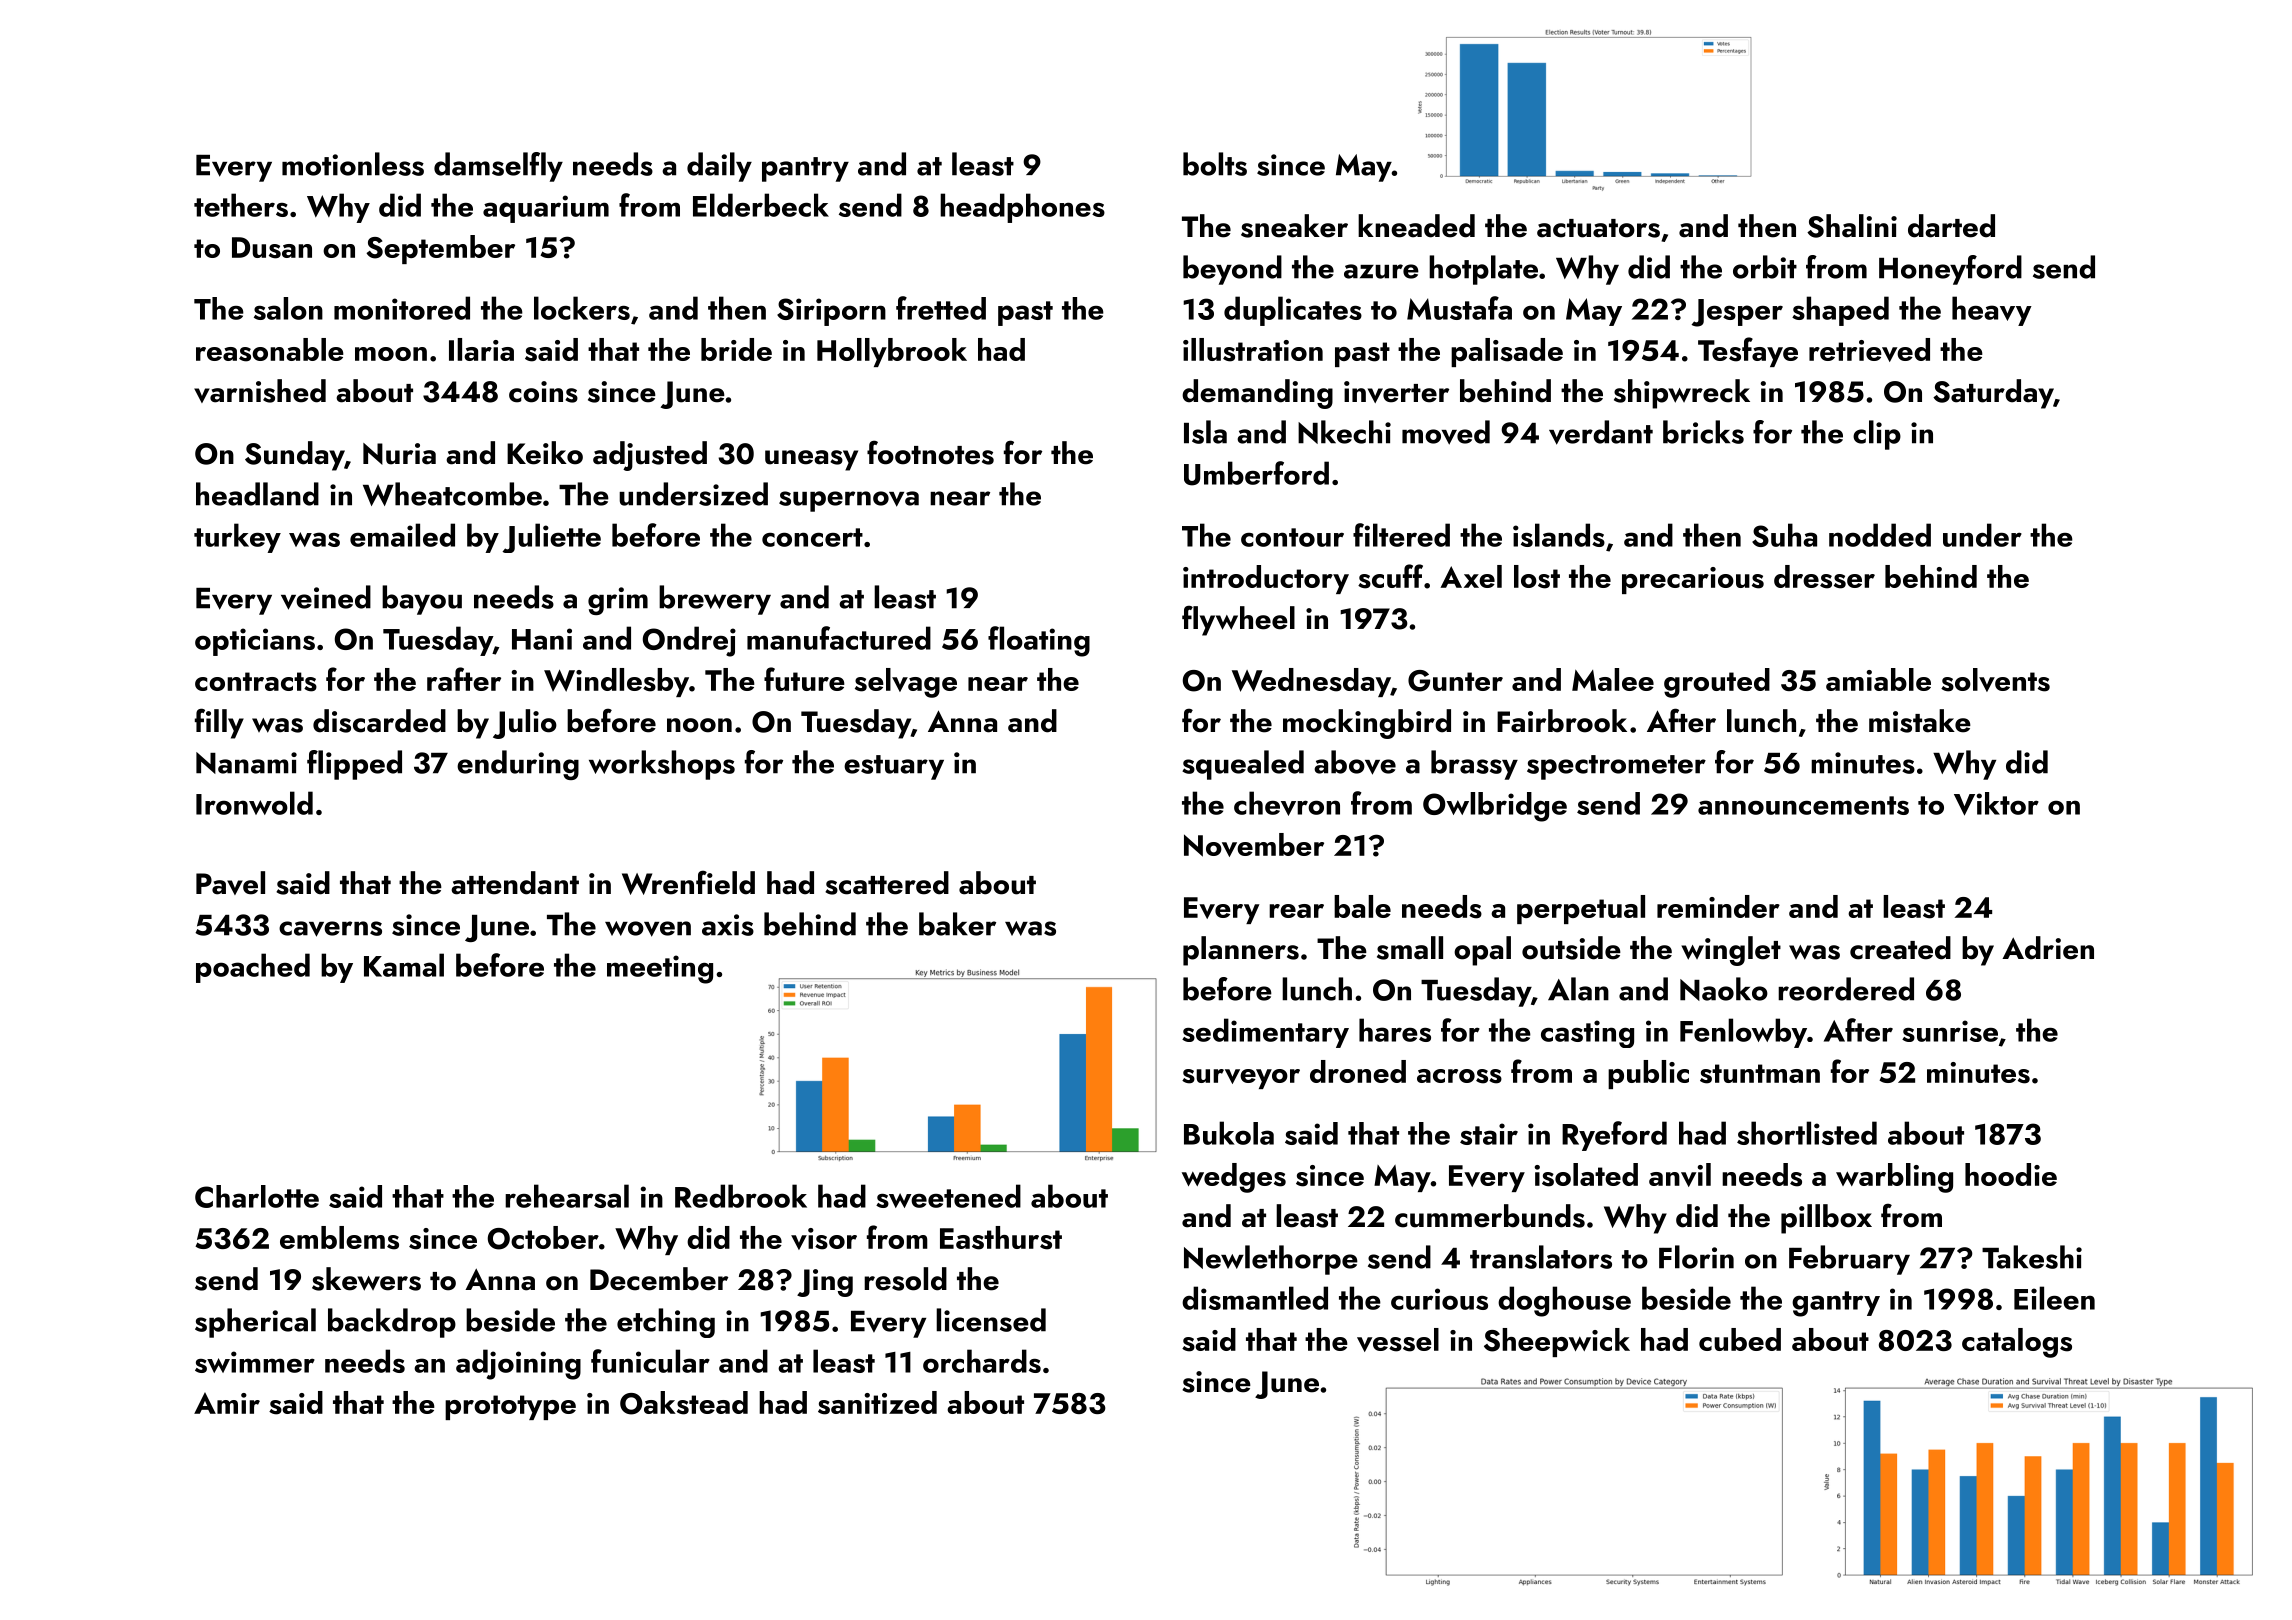 This page has height=1620, width=2292. Describe the element at coordinates (2017, 1343) in the page. I see `catalogs` at that location.
